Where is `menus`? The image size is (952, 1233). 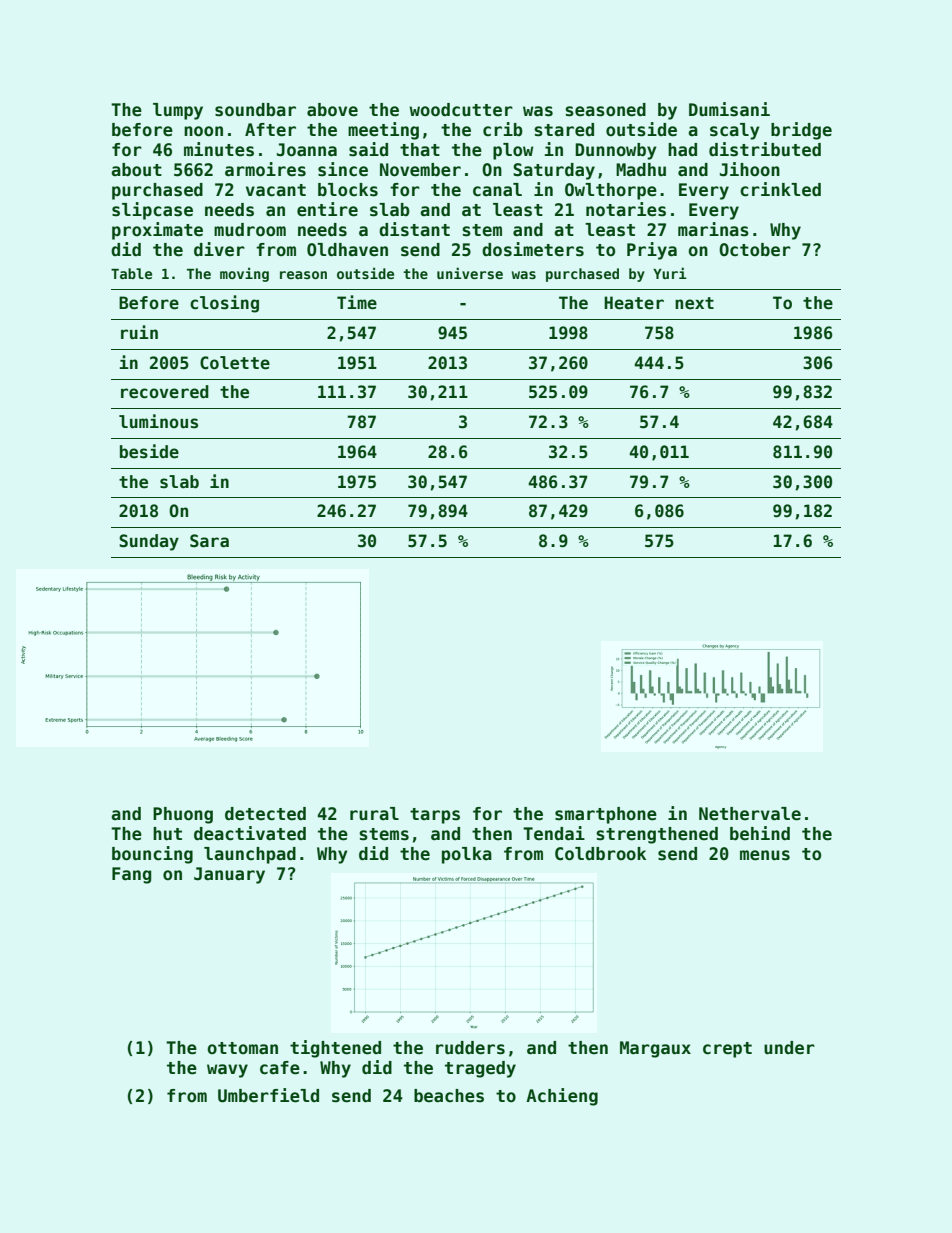
menus is located at coordinates (765, 855).
